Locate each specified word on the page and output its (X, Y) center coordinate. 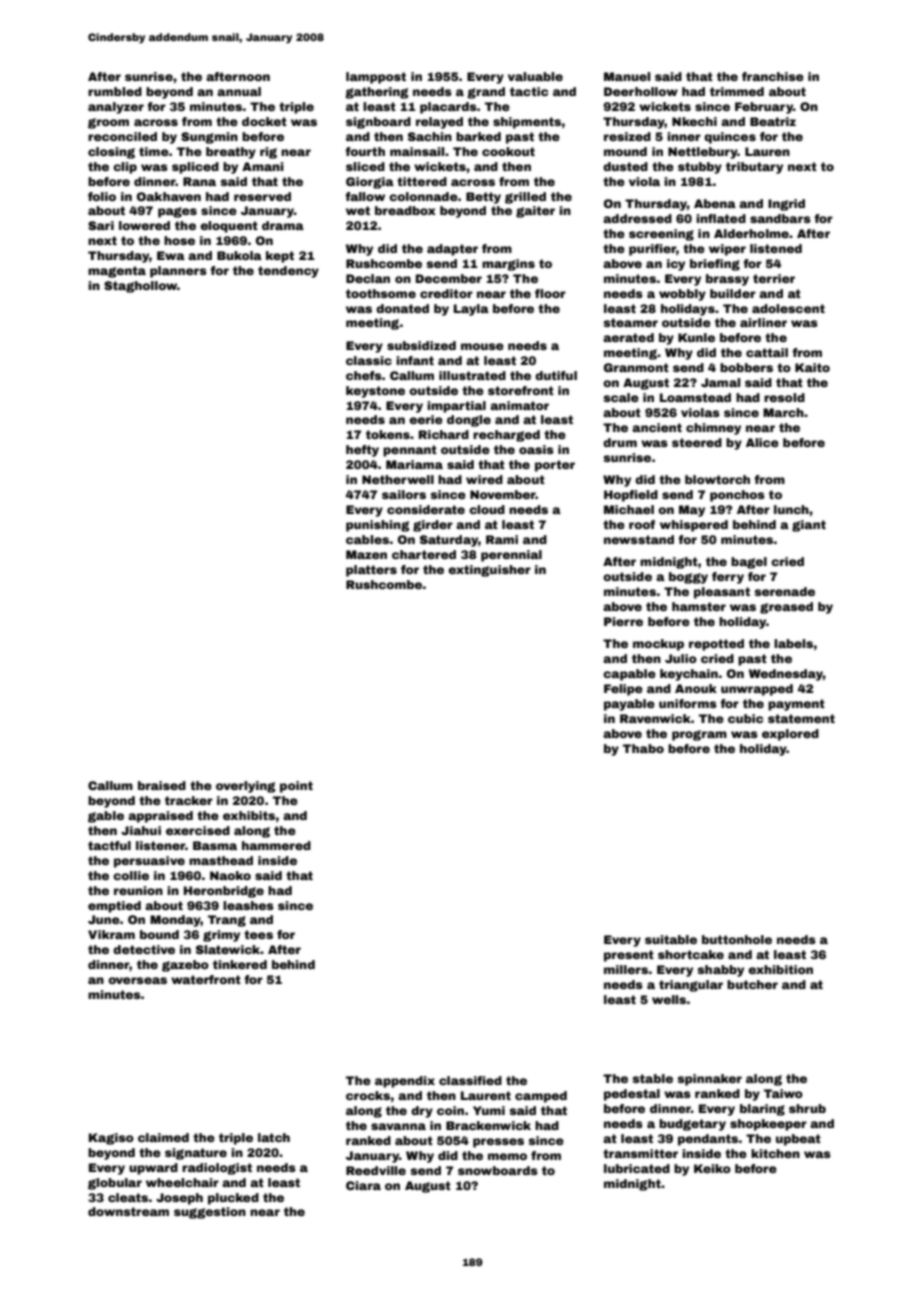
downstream (128, 1211)
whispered (694, 526)
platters (371, 571)
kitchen (775, 1153)
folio (102, 196)
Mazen (366, 554)
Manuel (627, 76)
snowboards (498, 1170)
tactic (529, 91)
